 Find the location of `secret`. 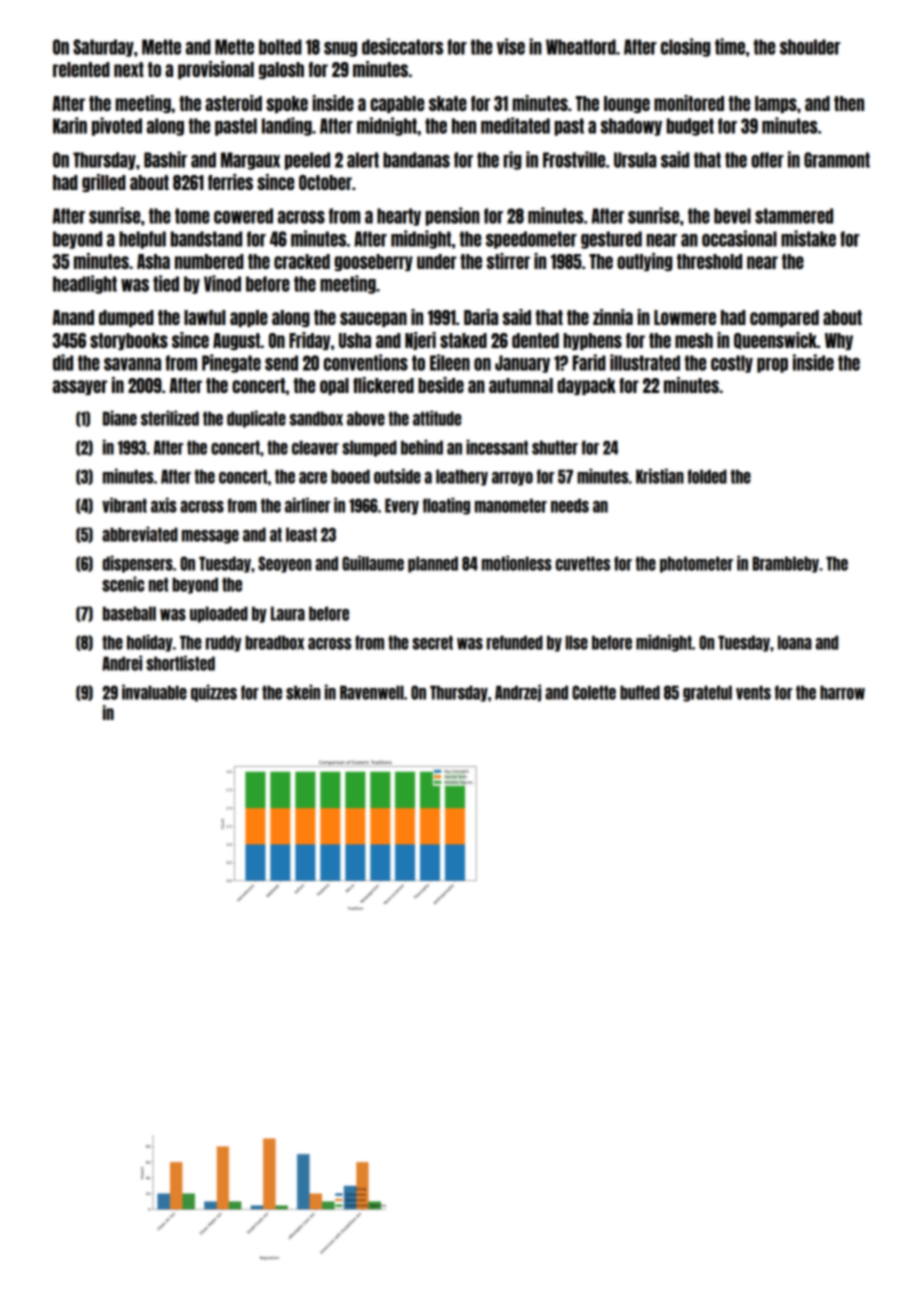

secret is located at coordinates (432, 642).
